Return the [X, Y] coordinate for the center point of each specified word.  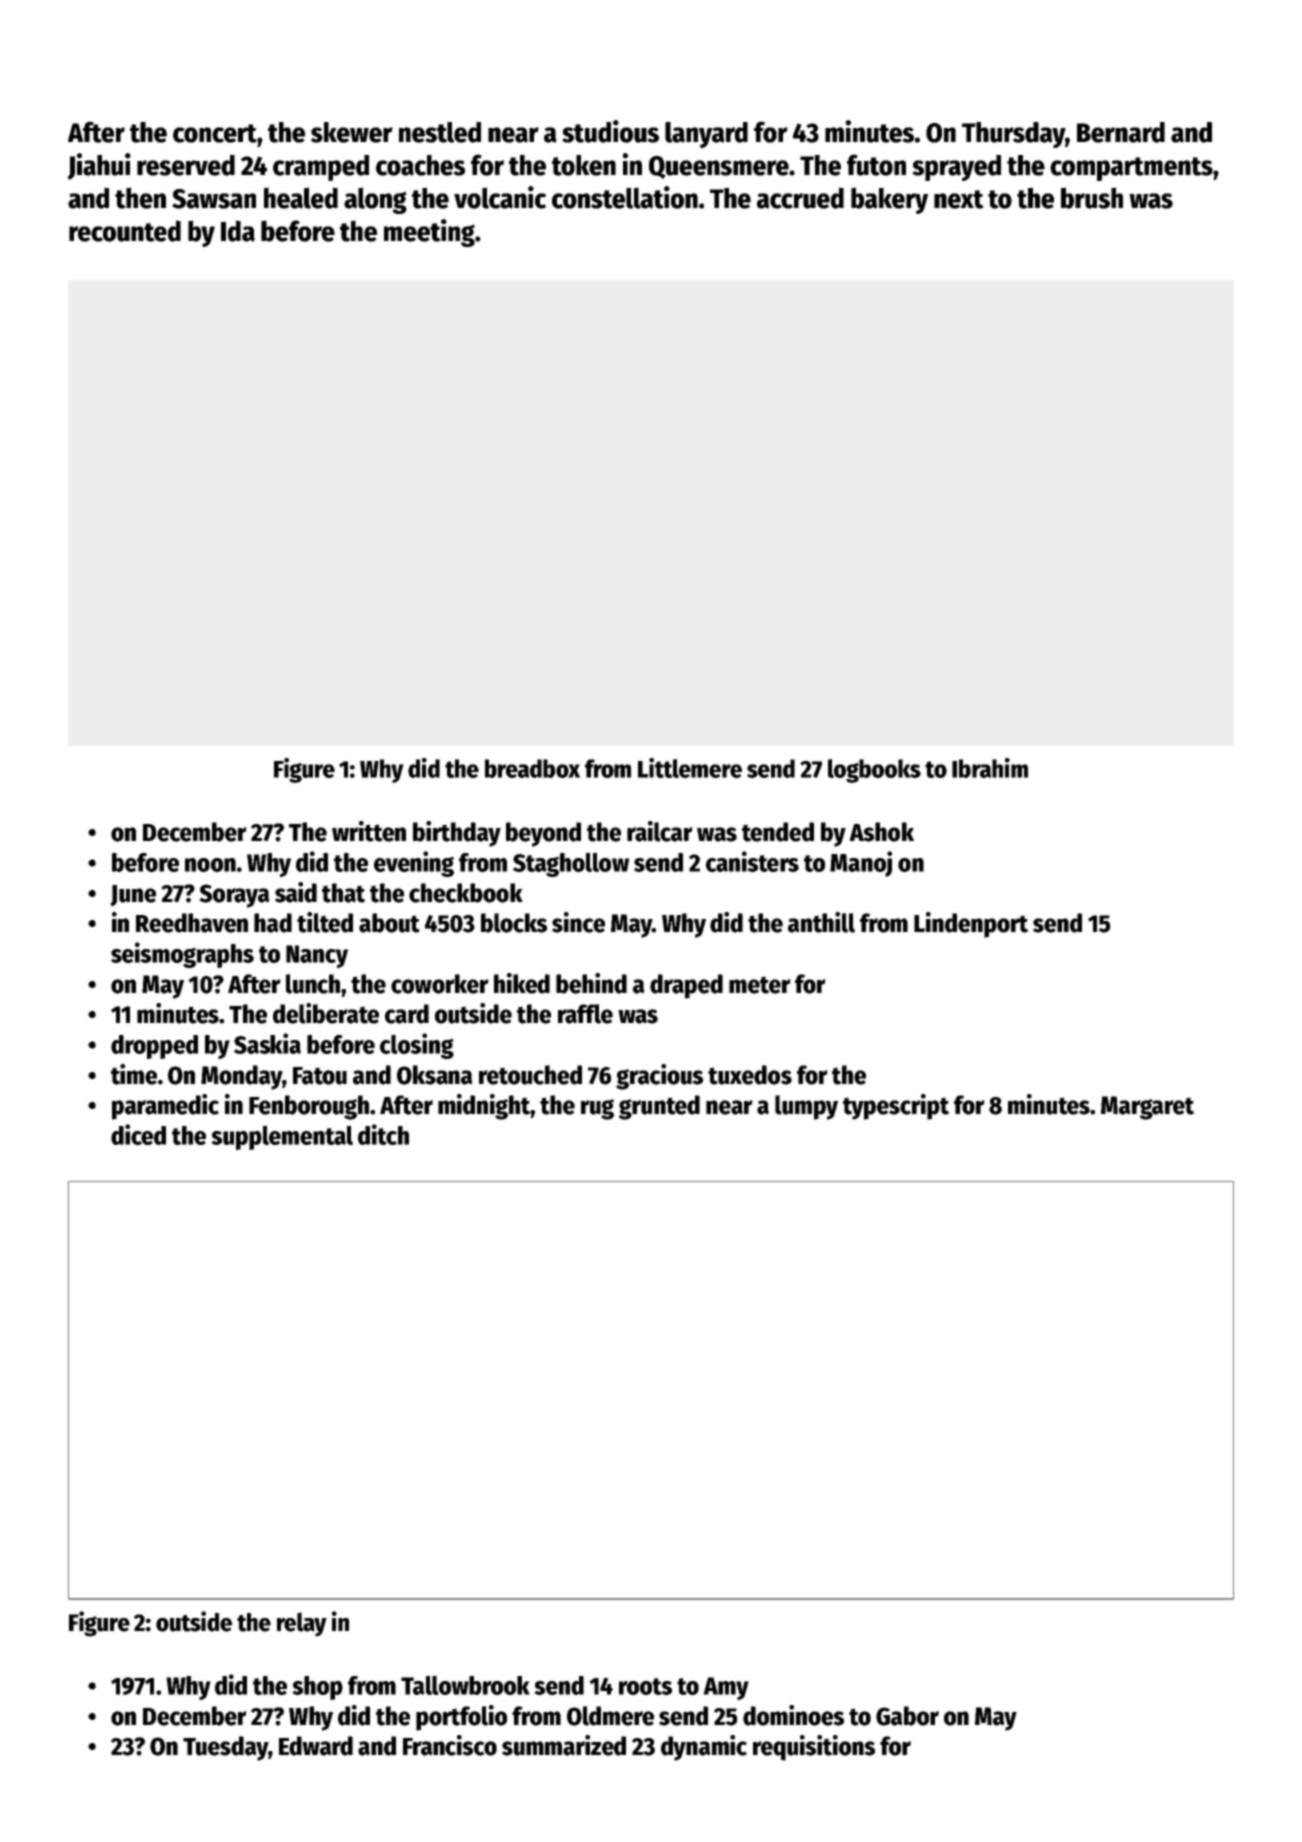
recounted [125, 231]
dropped [154, 1047]
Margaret [1147, 1108]
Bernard [1121, 132]
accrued [800, 198]
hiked [522, 983]
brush [1092, 198]
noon [210, 865]
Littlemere [690, 768]
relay [302, 1624]
